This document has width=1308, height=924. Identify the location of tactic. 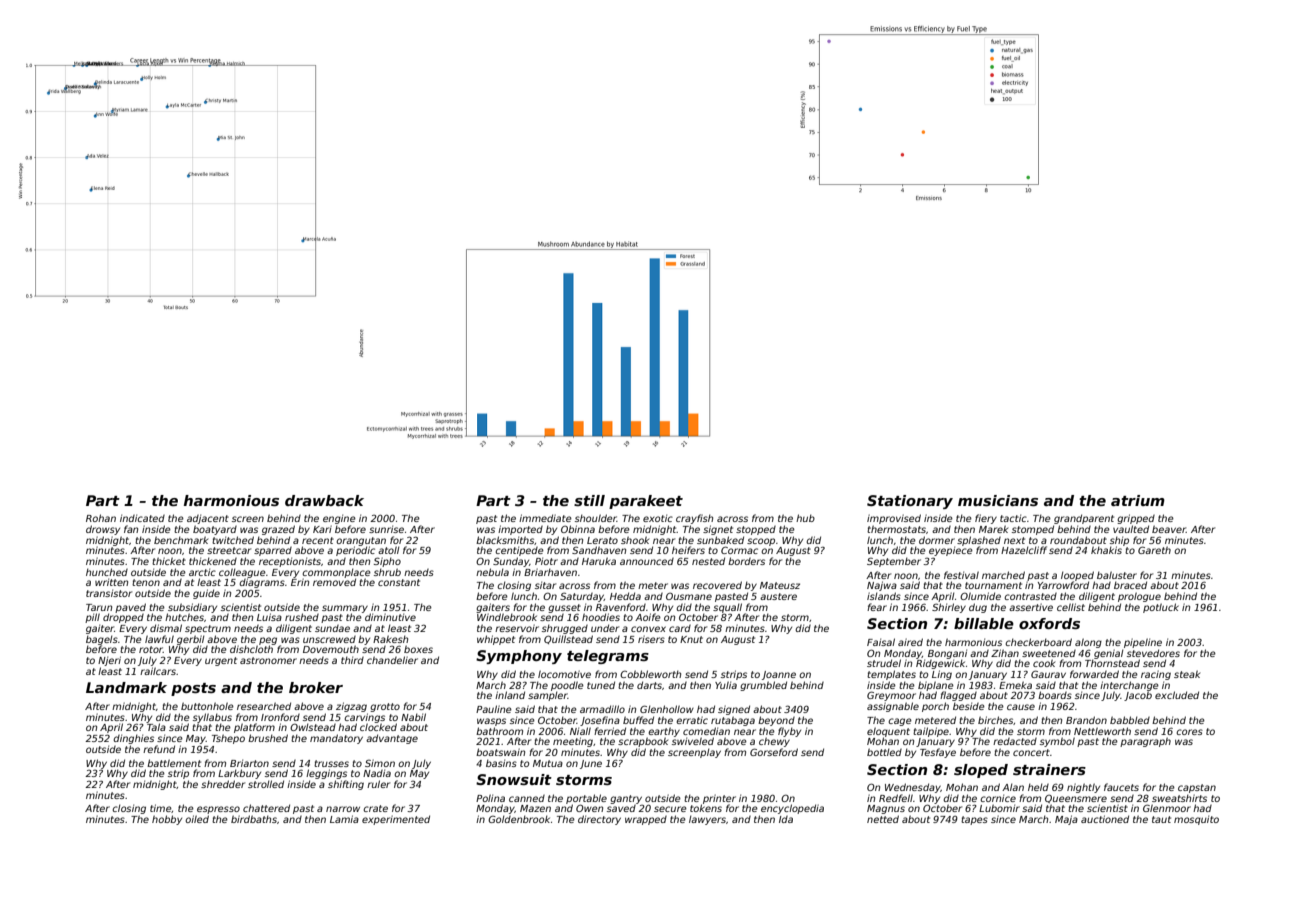
(1013, 518).
